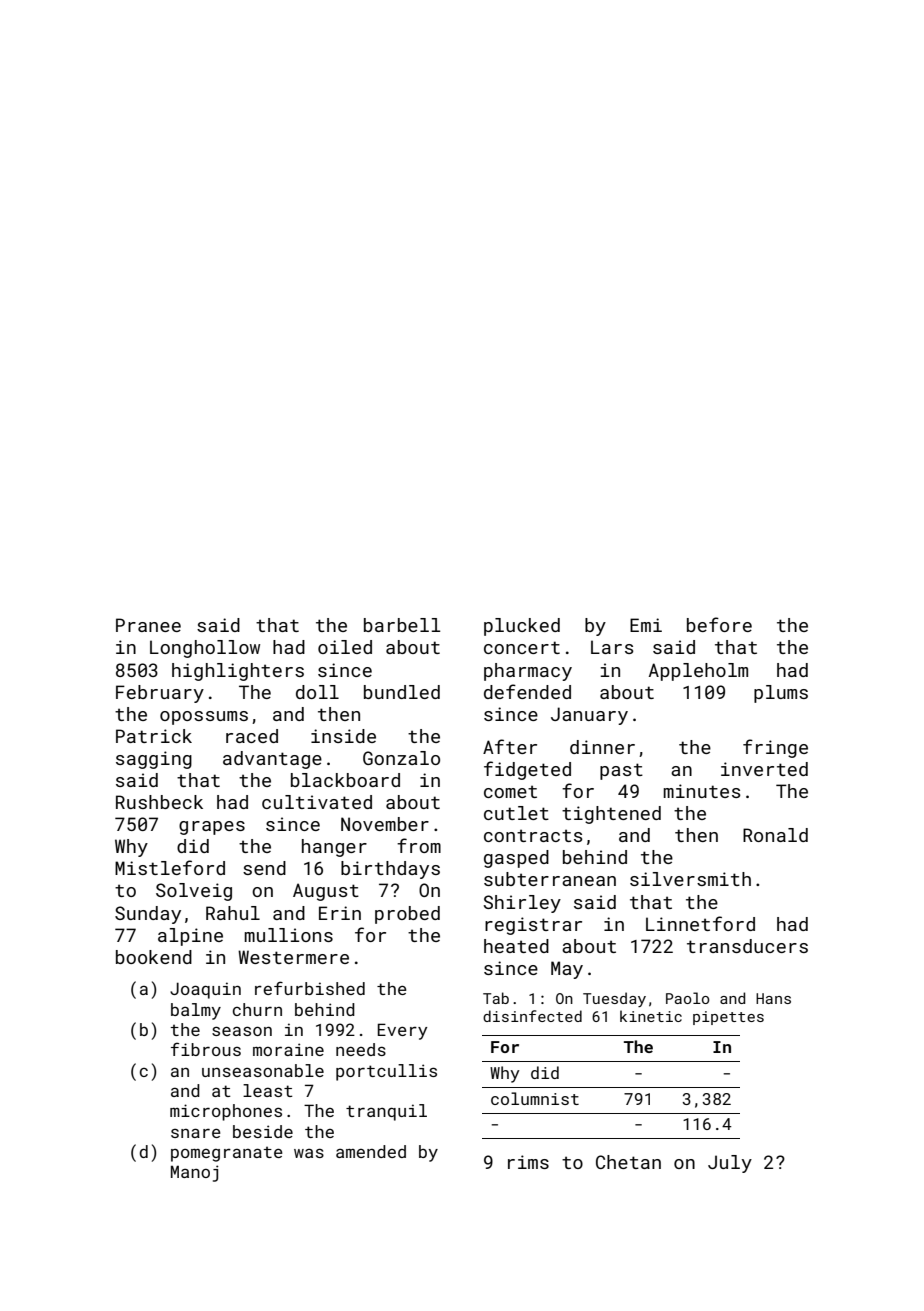  What do you see at coordinates (385, 824) in the document?
I see `November` at bounding box center [385, 824].
